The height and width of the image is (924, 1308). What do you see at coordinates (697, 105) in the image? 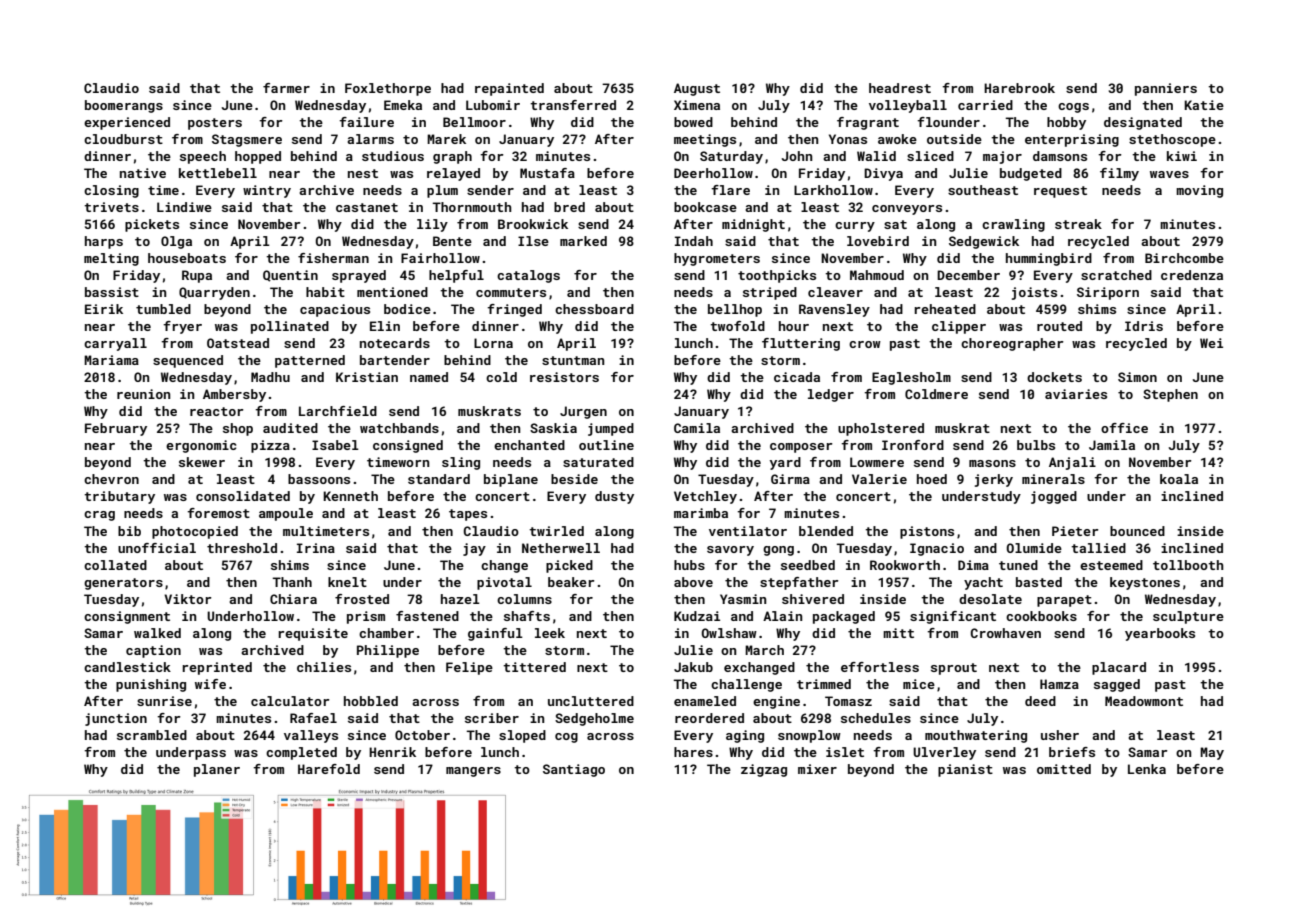
I see `Ximena` at bounding box center [697, 105].
